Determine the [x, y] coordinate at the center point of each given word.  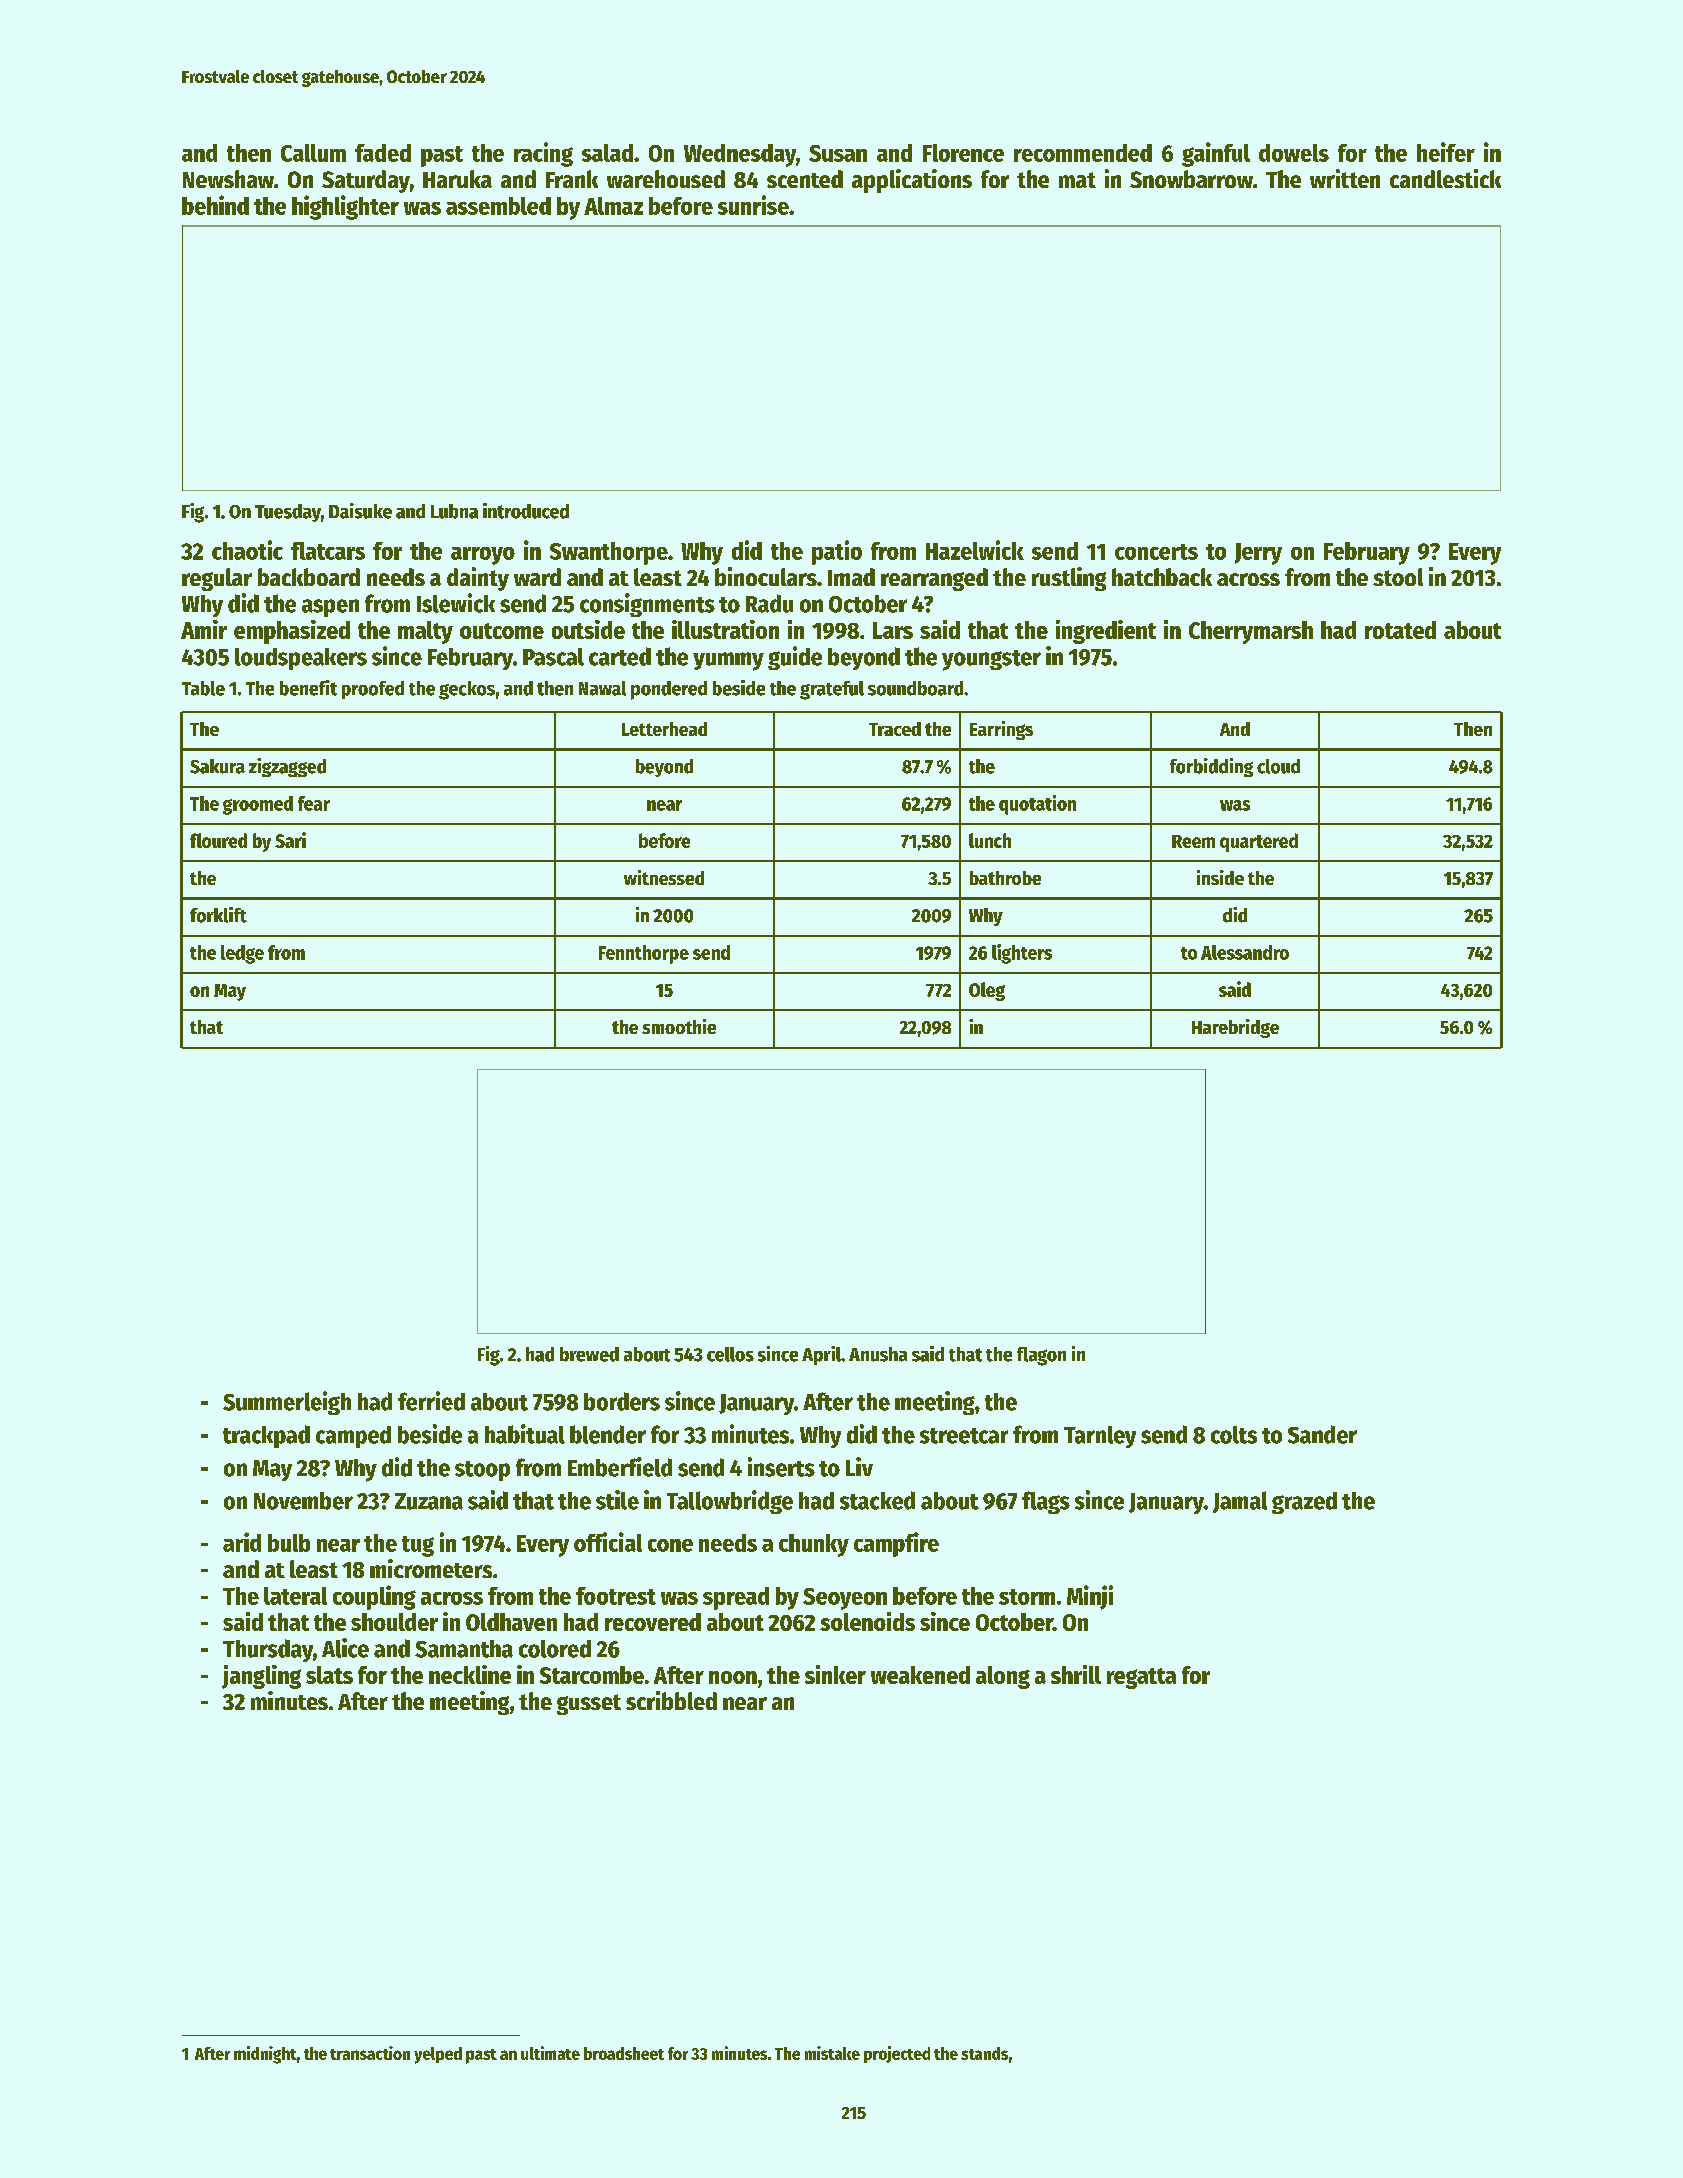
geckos [467, 690]
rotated [1400, 630]
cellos [730, 1354]
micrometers [431, 1568]
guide [795, 658]
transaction [370, 2053]
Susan [838, 153]
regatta [1141, 1678]
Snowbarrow [1191, 179]
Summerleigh [287, 1403]
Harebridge [1235, 1028]
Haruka [457, 179]
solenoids [867, 1621]
